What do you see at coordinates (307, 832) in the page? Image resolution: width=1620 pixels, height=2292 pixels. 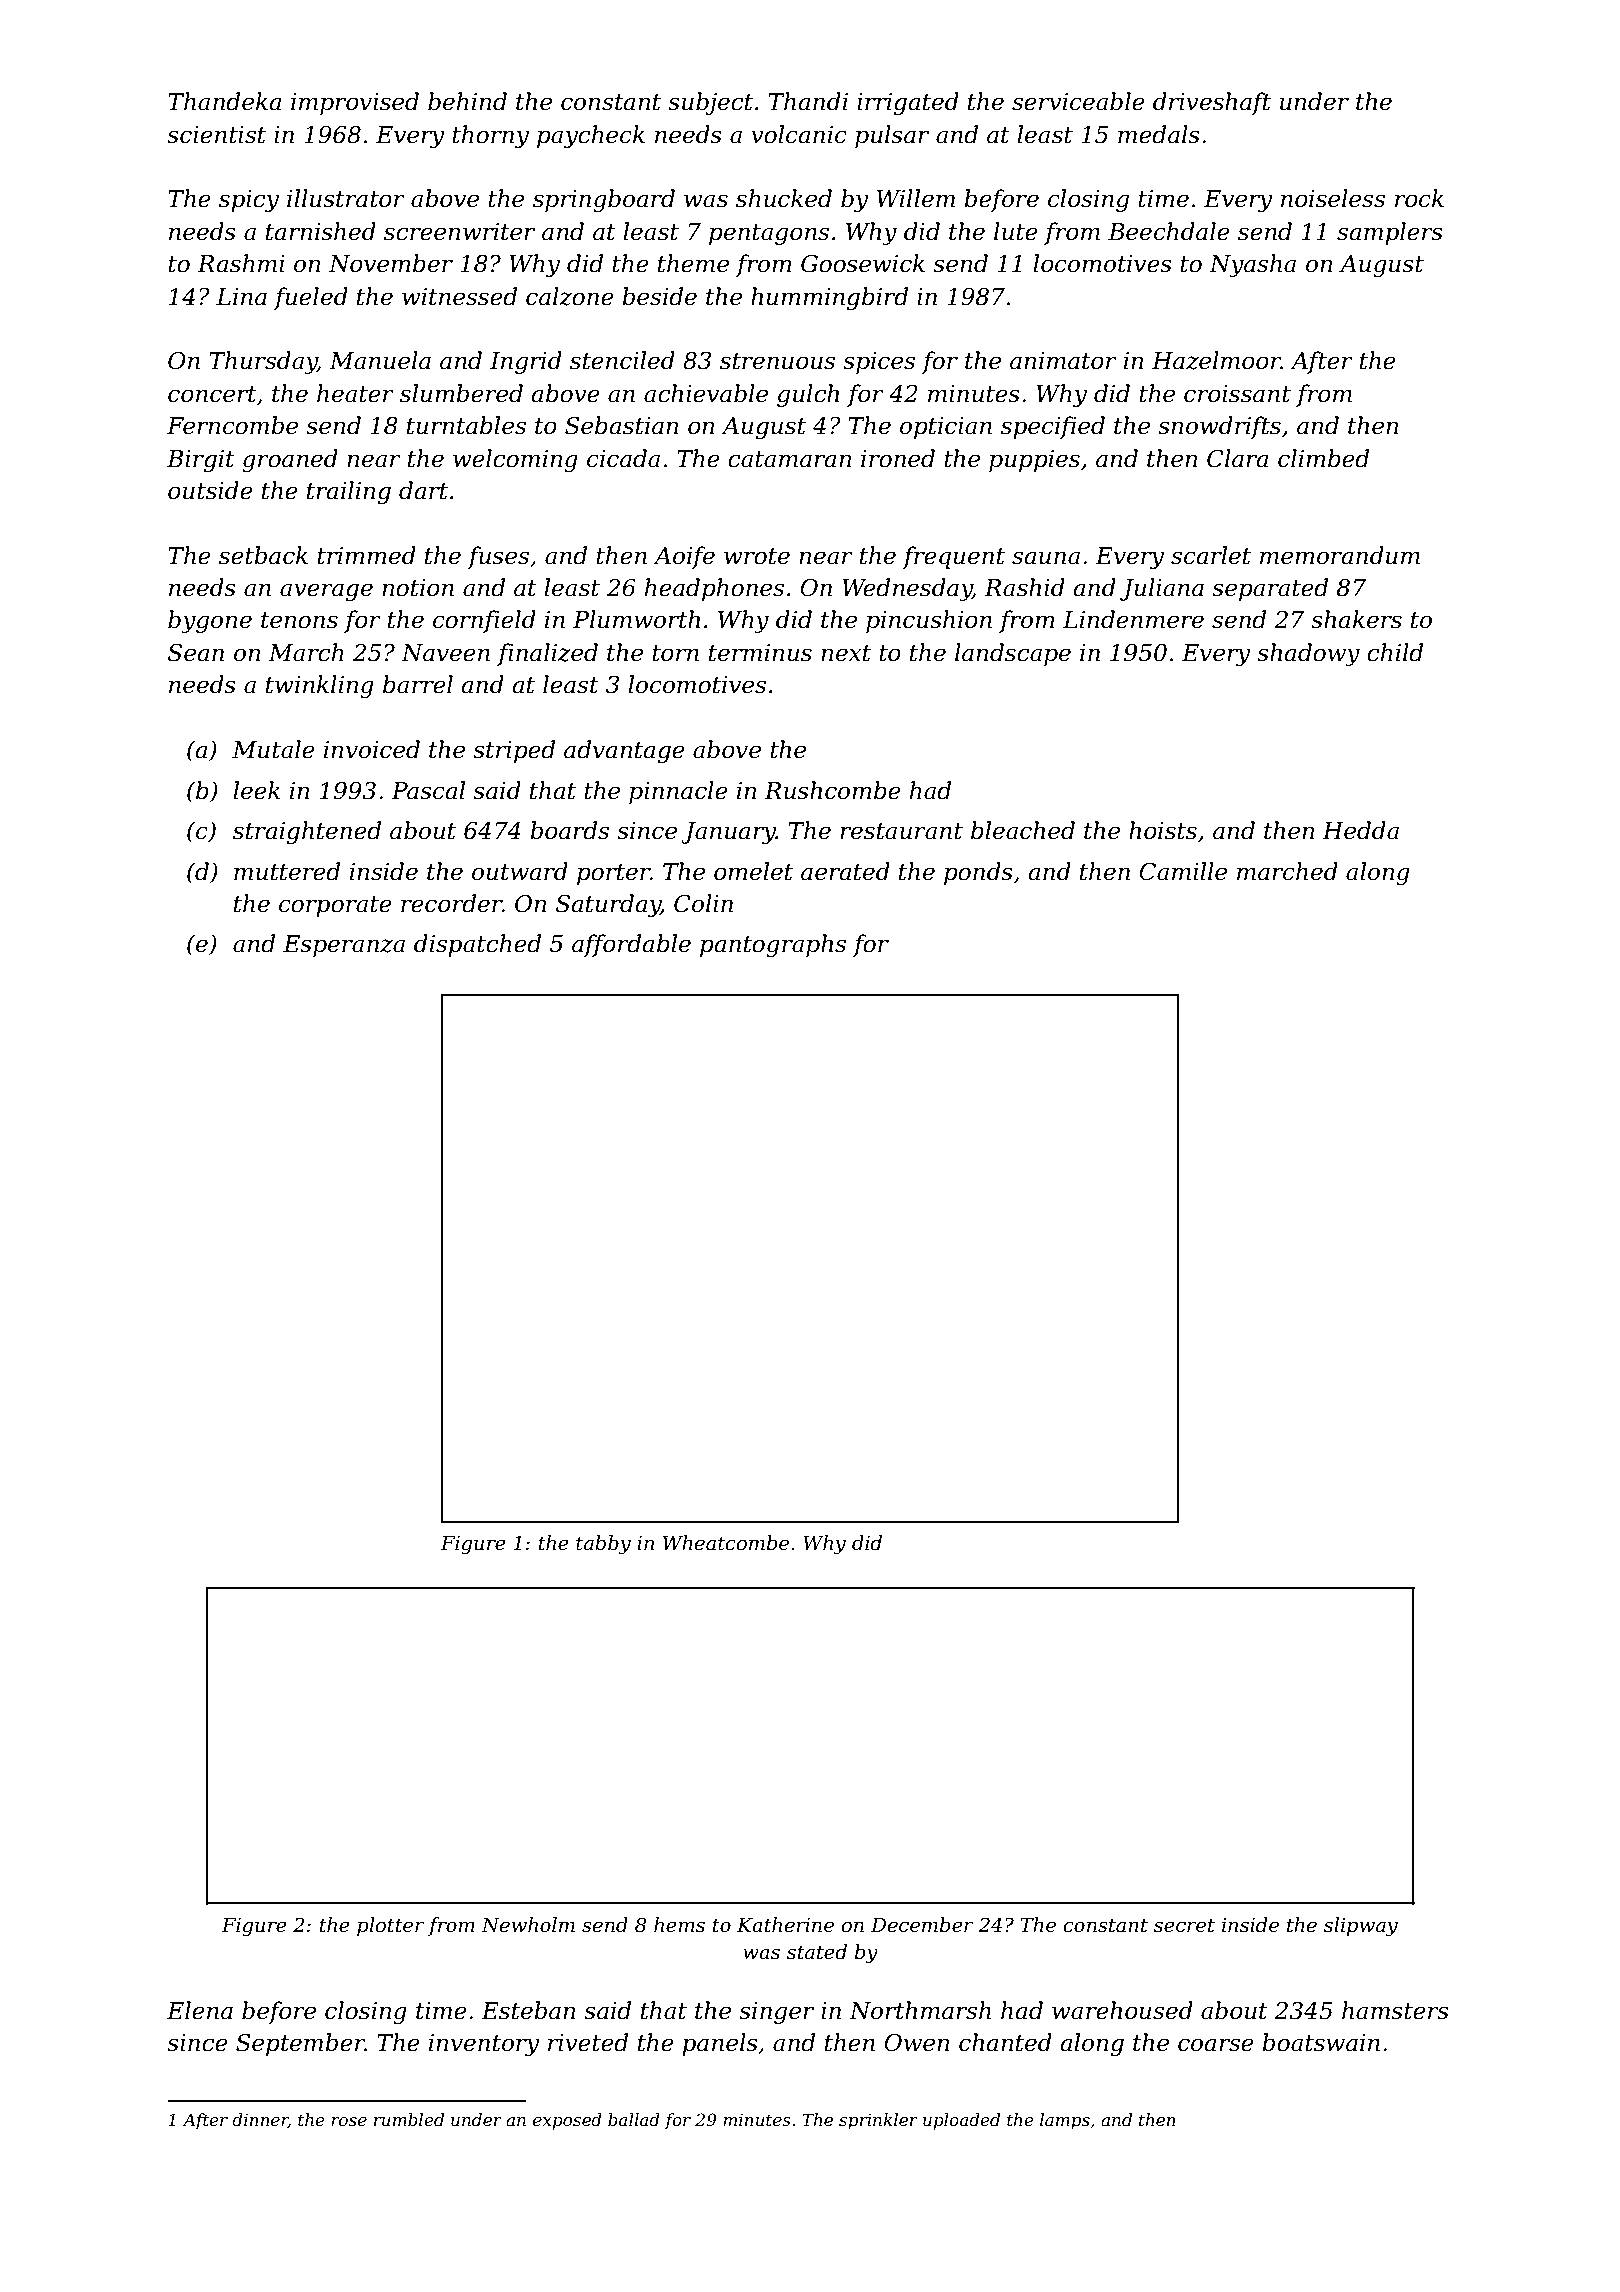 I see `straightened` at bounding box center [307, 832].
